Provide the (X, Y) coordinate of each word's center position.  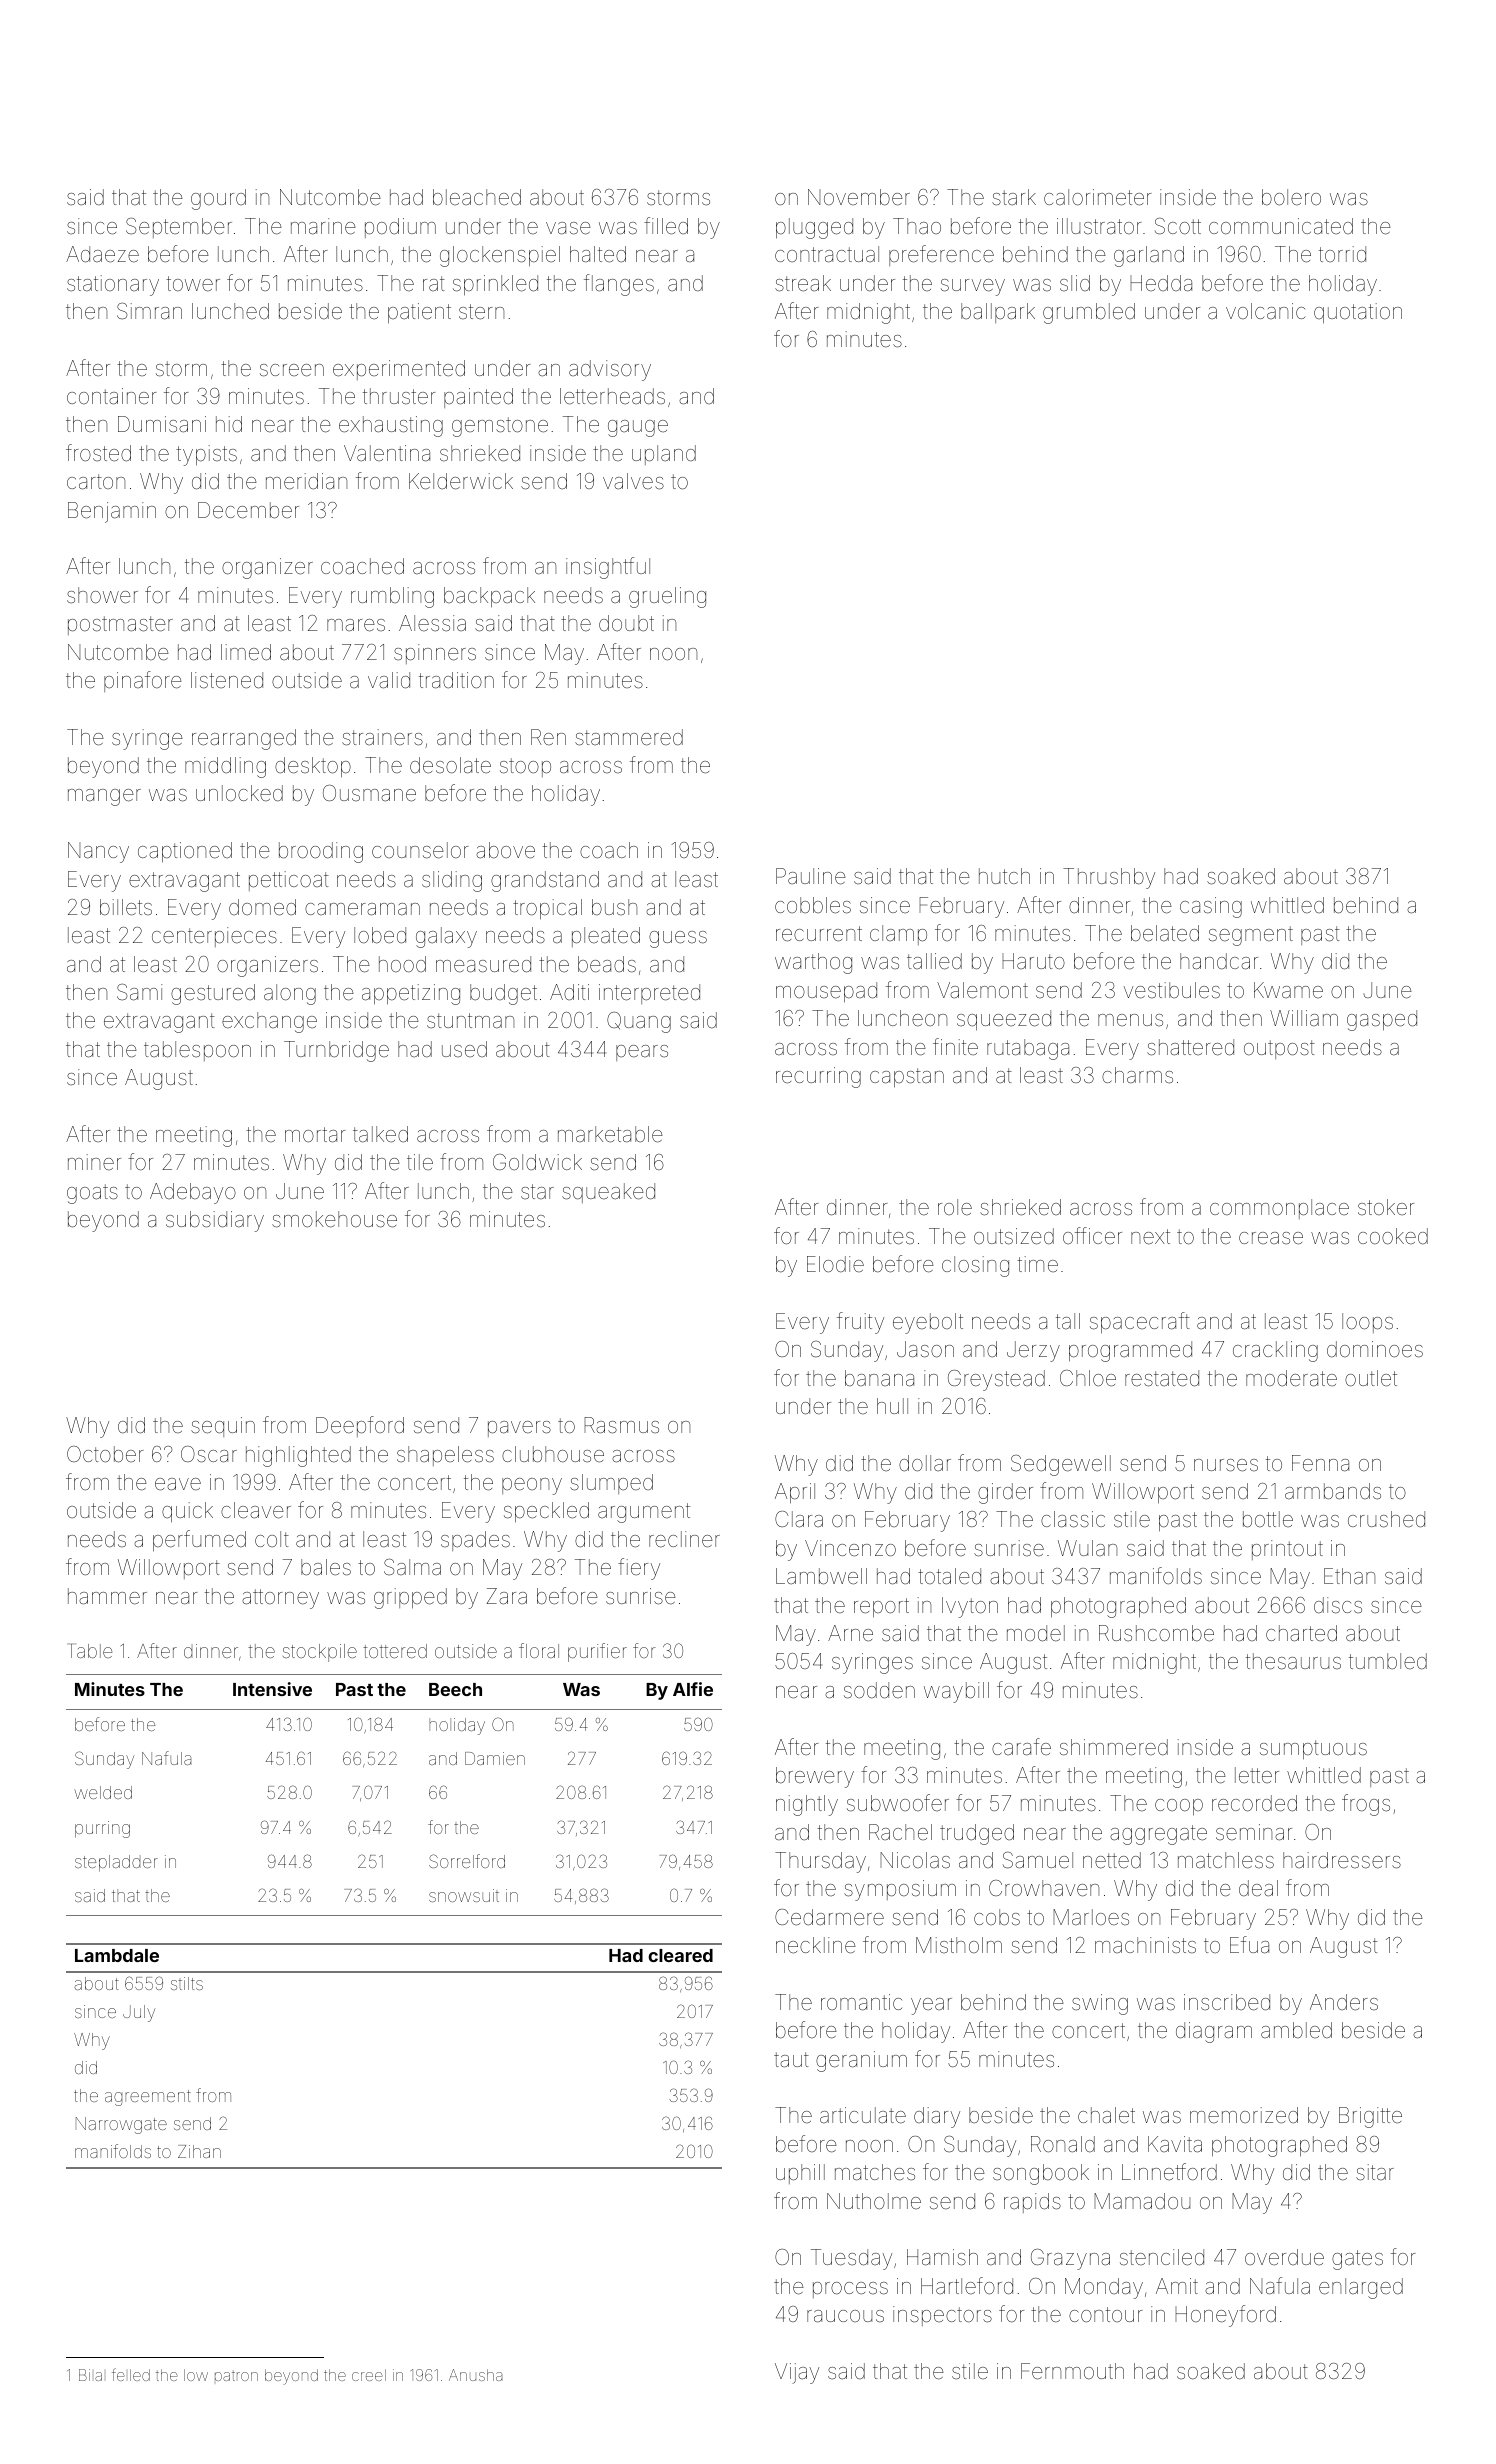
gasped (1382, 1020)
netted (1112, 1860)
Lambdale (117, 1955)
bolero (1291, 197)
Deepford (360, 1426)
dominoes (1375, 1349)
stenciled (1162, 2257)
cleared (680, 1955)
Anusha (475, 2375)
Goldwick (537, 1162)
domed (262, 907)
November (859, 197)
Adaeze (102, 254)
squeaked (608, 1193)
